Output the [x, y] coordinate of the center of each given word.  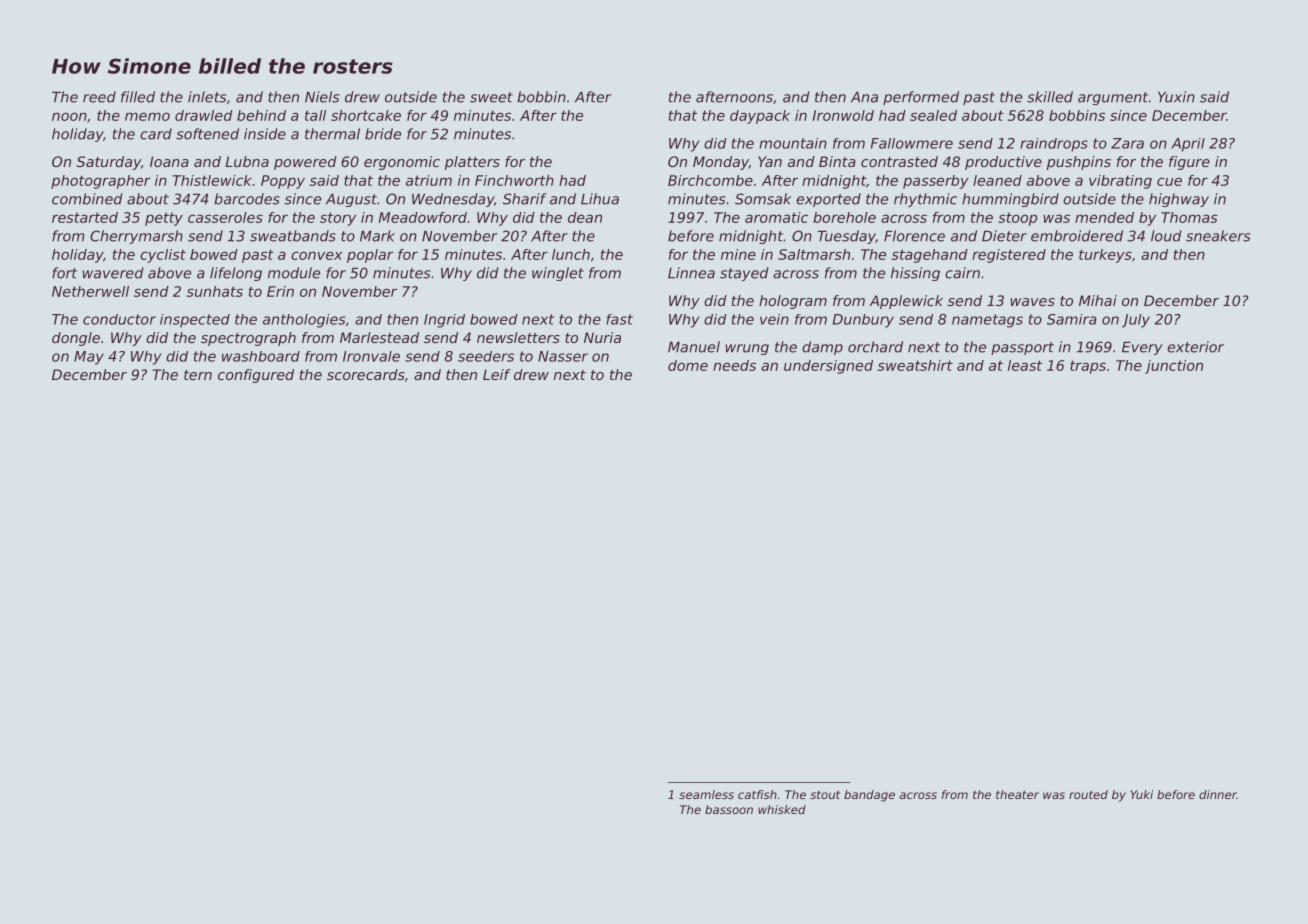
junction [1174, 367]
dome [688, 365]
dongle [76, 339]
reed [99, 97]
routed [1088, 794]
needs [734, 365]
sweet [491, 97]
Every [1142, 348]
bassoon [729, 809]
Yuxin [1176, 97]
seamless [706, 794]
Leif [497, 374]
